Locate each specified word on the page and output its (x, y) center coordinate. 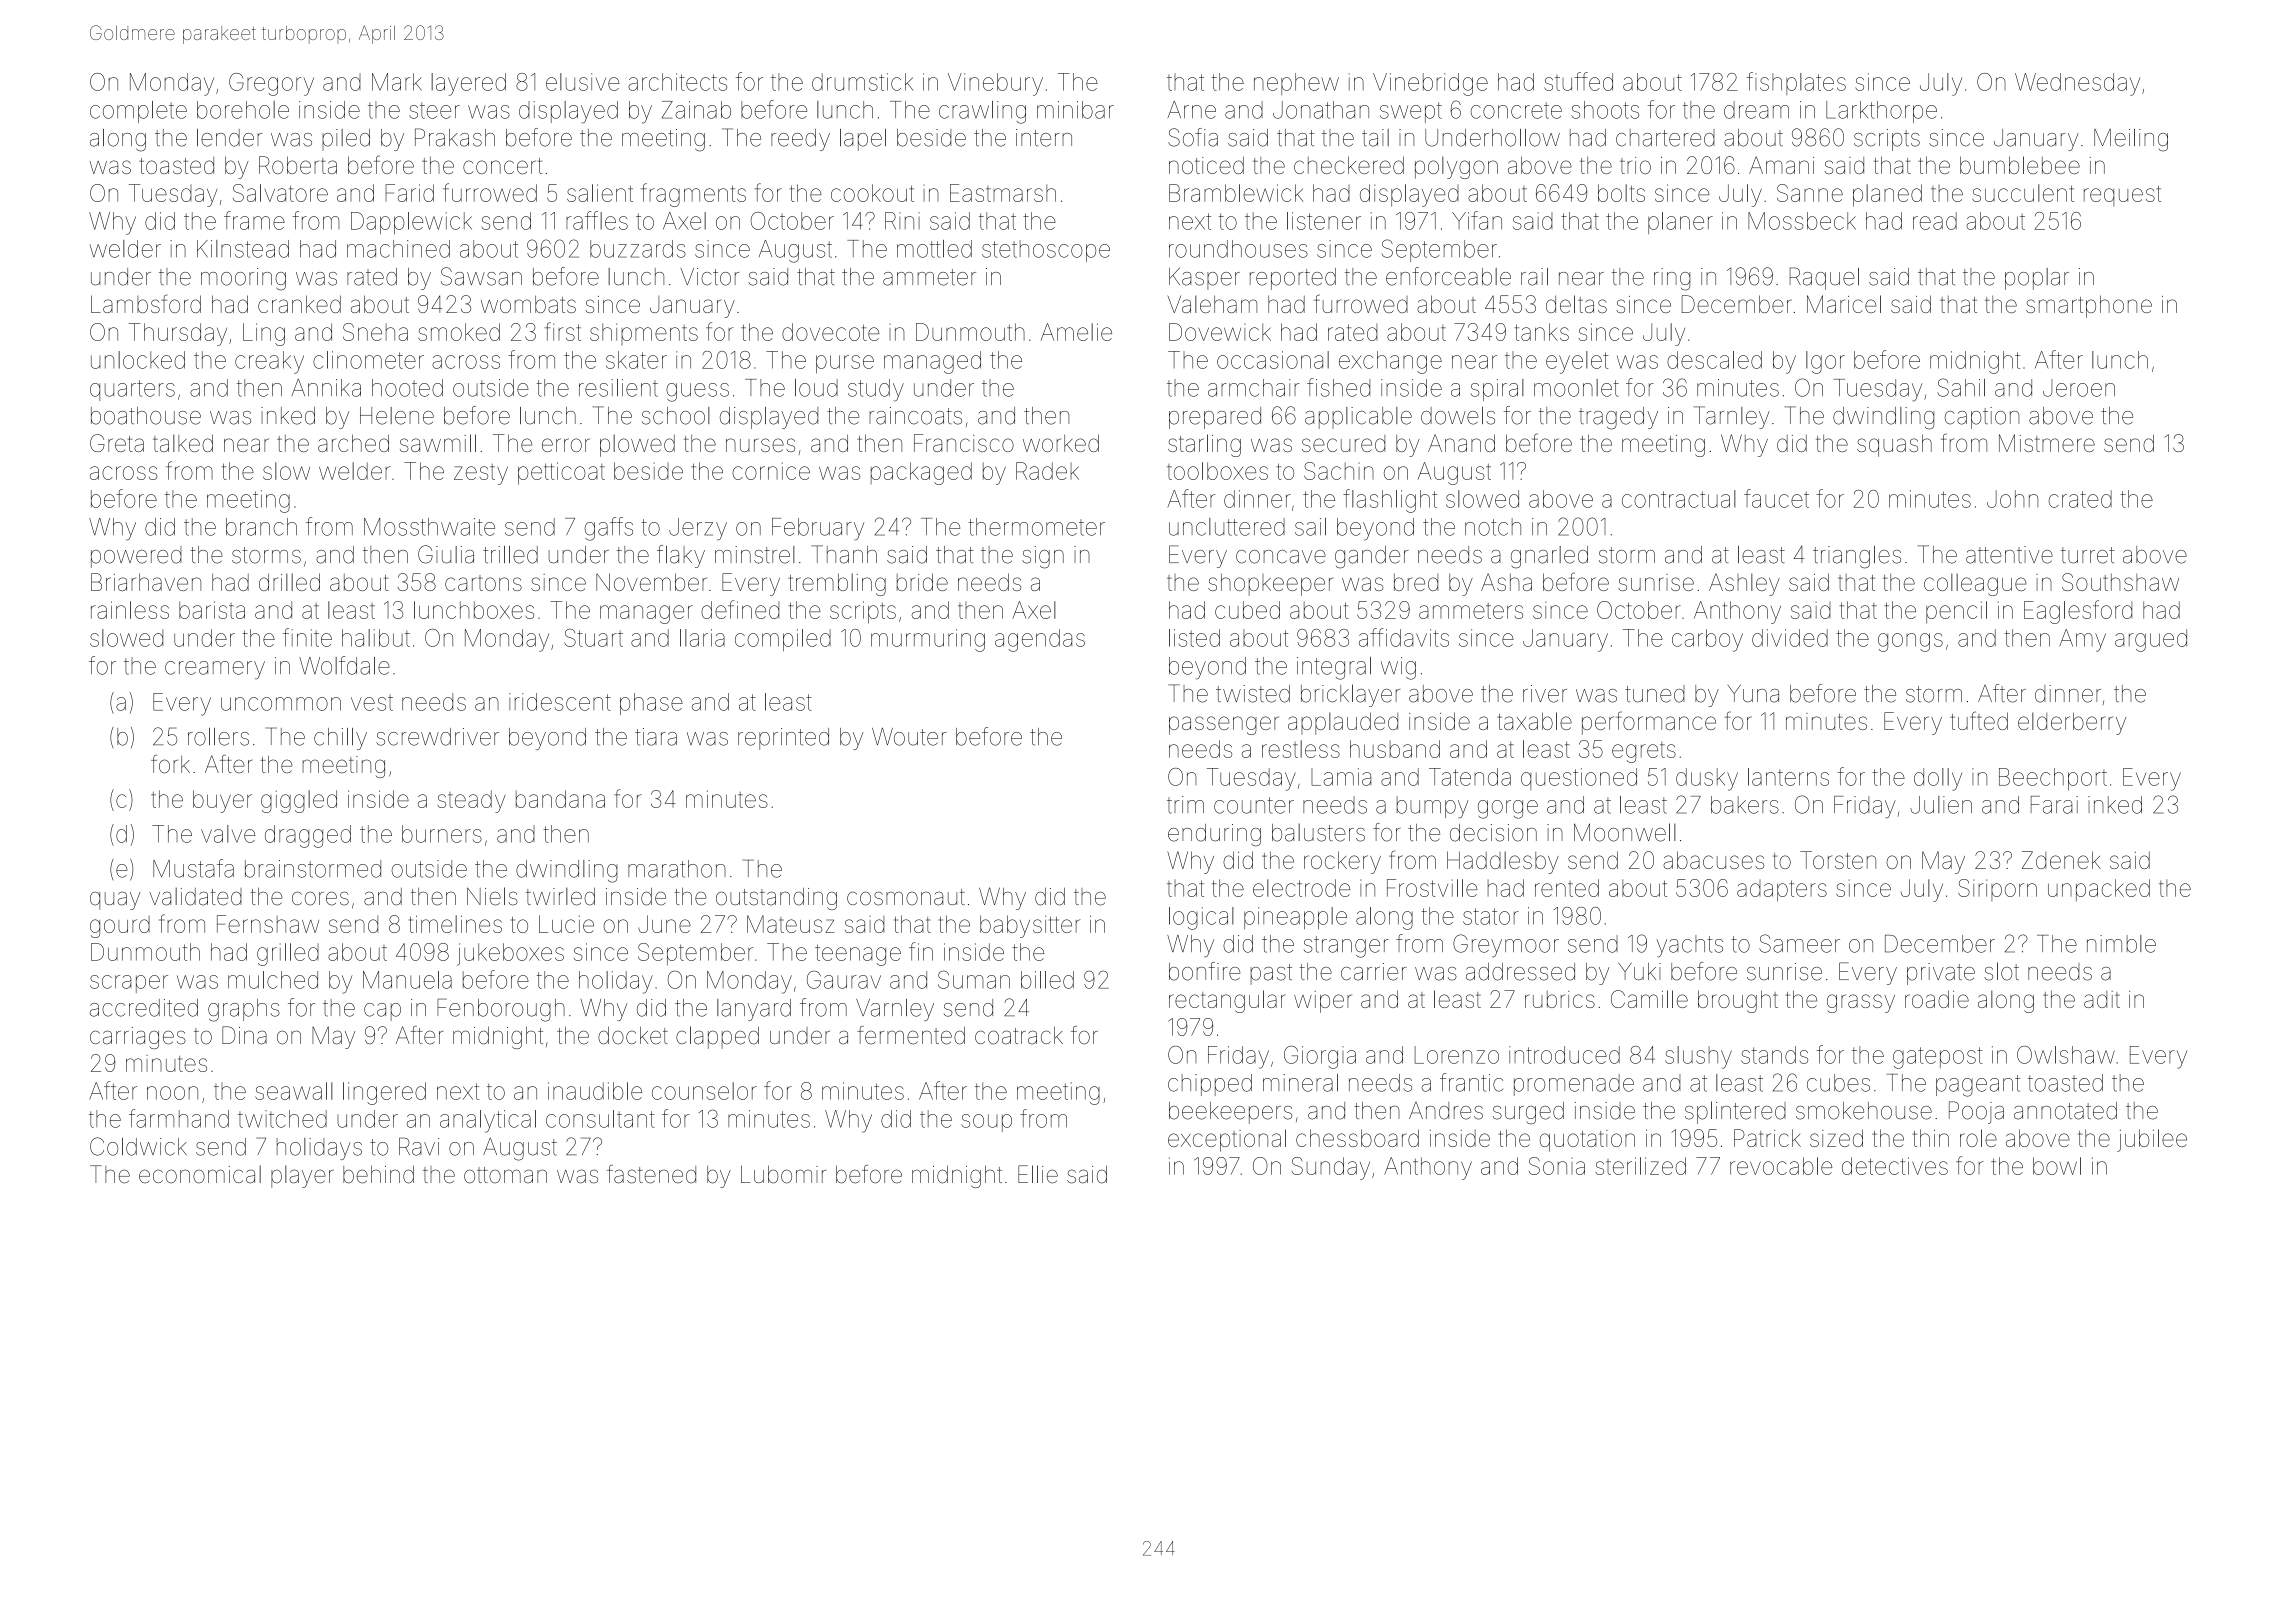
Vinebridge (1430, 84)
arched (353, 443)
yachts (1690, 946)
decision (1493, 833)
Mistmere (2047, 443)
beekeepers (1230, 1113)
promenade (1574, 1085)
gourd (120, 927)
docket (633, 1036)
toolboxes (1217, 471)
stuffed (1578, 81)
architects (677, 82)
